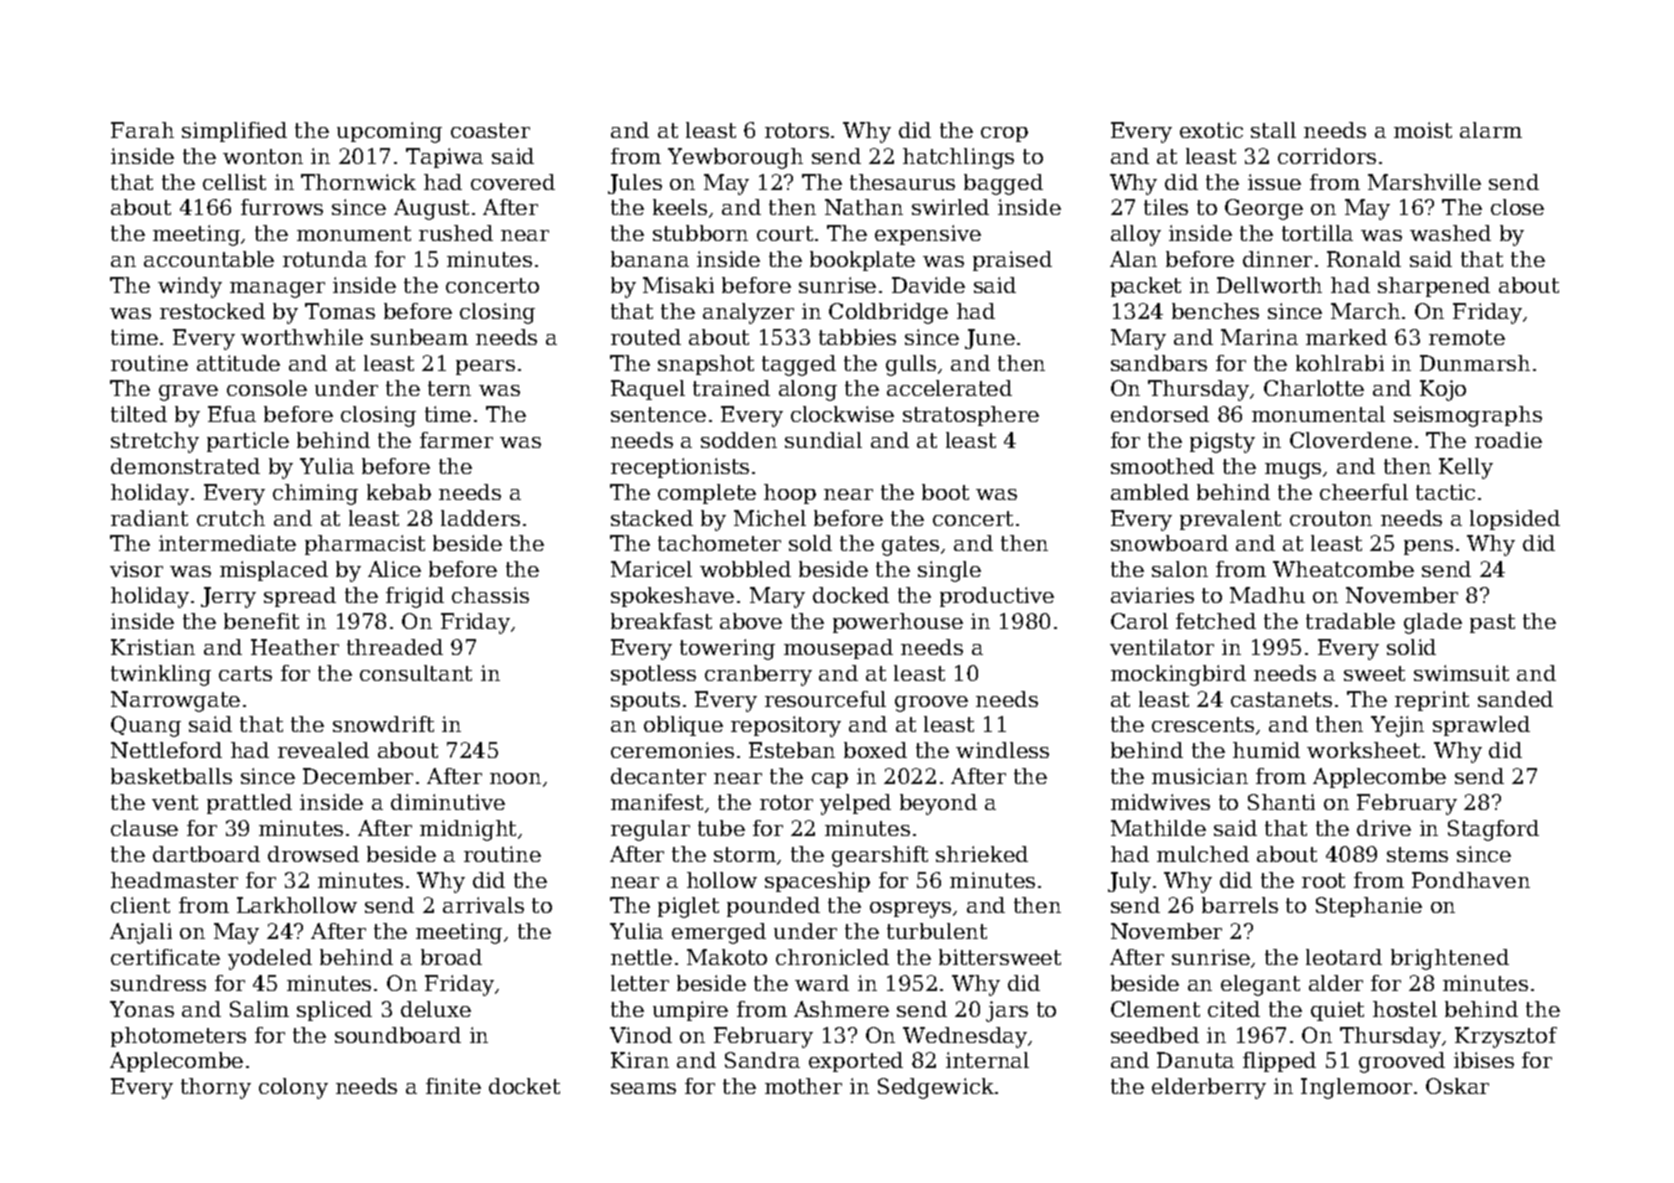 Image resolution: width=1674 pixels, height=1183 pixels. I want to click on Stephanie, so click(1369, 907).
